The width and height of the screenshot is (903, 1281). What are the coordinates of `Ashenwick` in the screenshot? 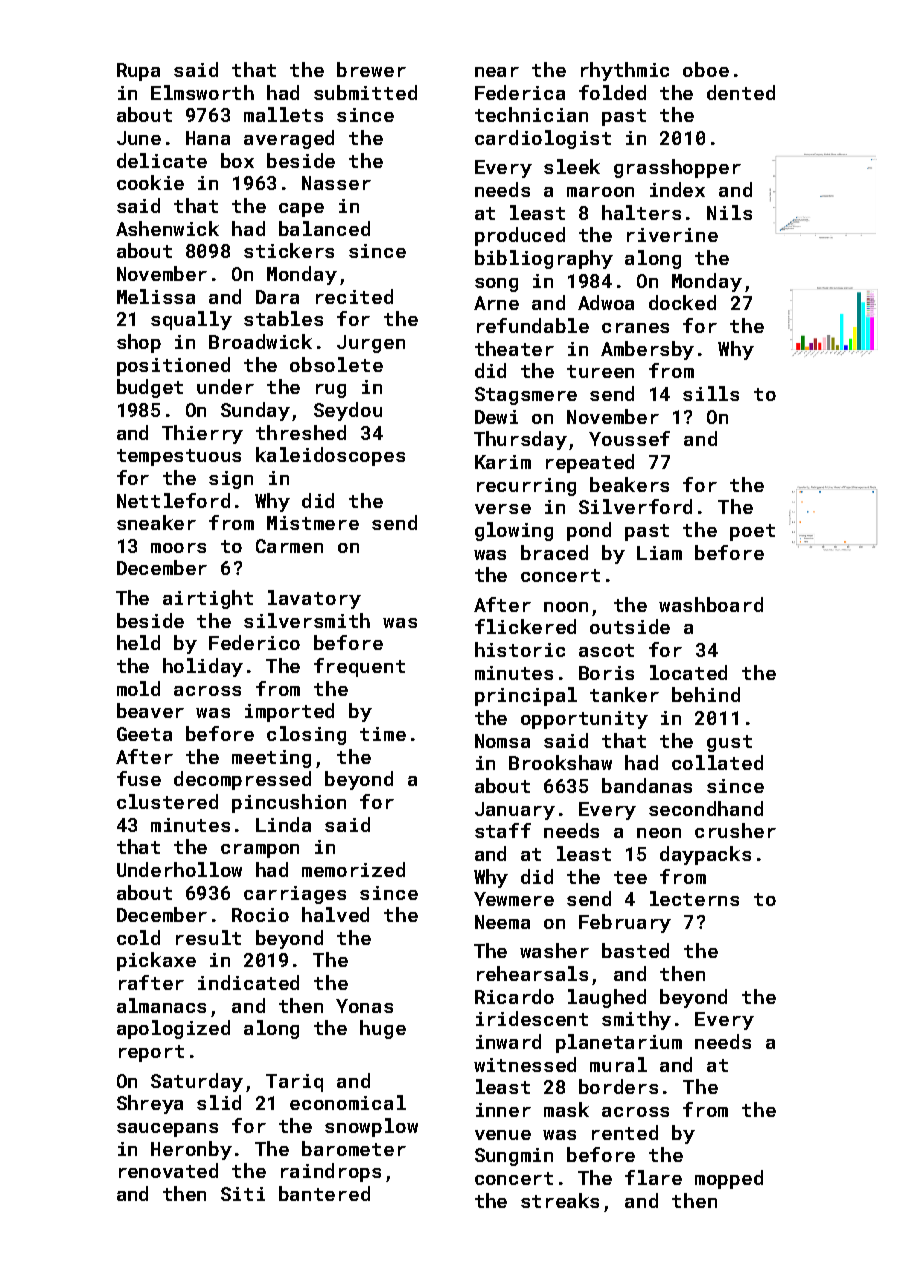 It's located at (167, 228).
